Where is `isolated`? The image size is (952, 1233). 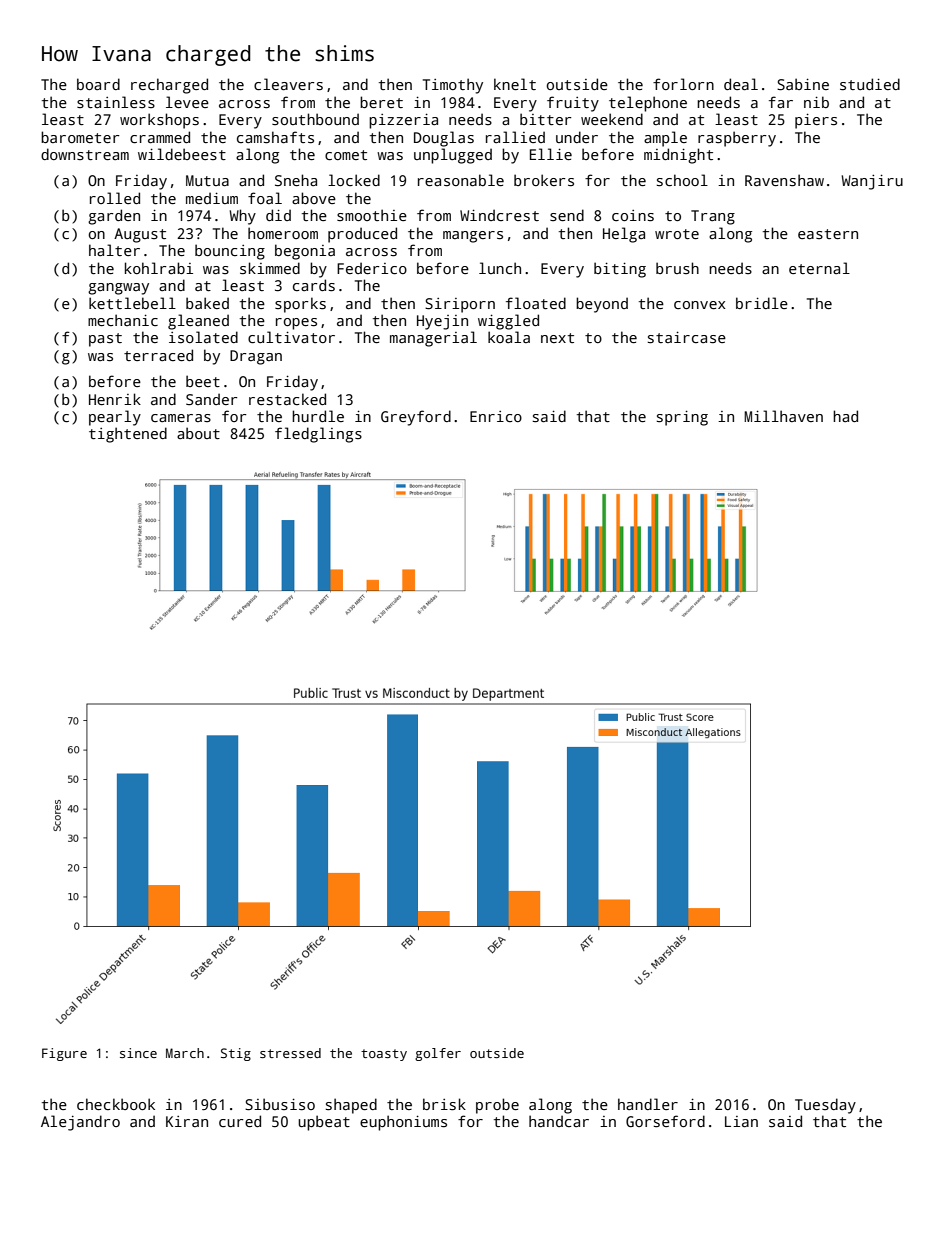 isolated is located at coordinates (203, 337).
